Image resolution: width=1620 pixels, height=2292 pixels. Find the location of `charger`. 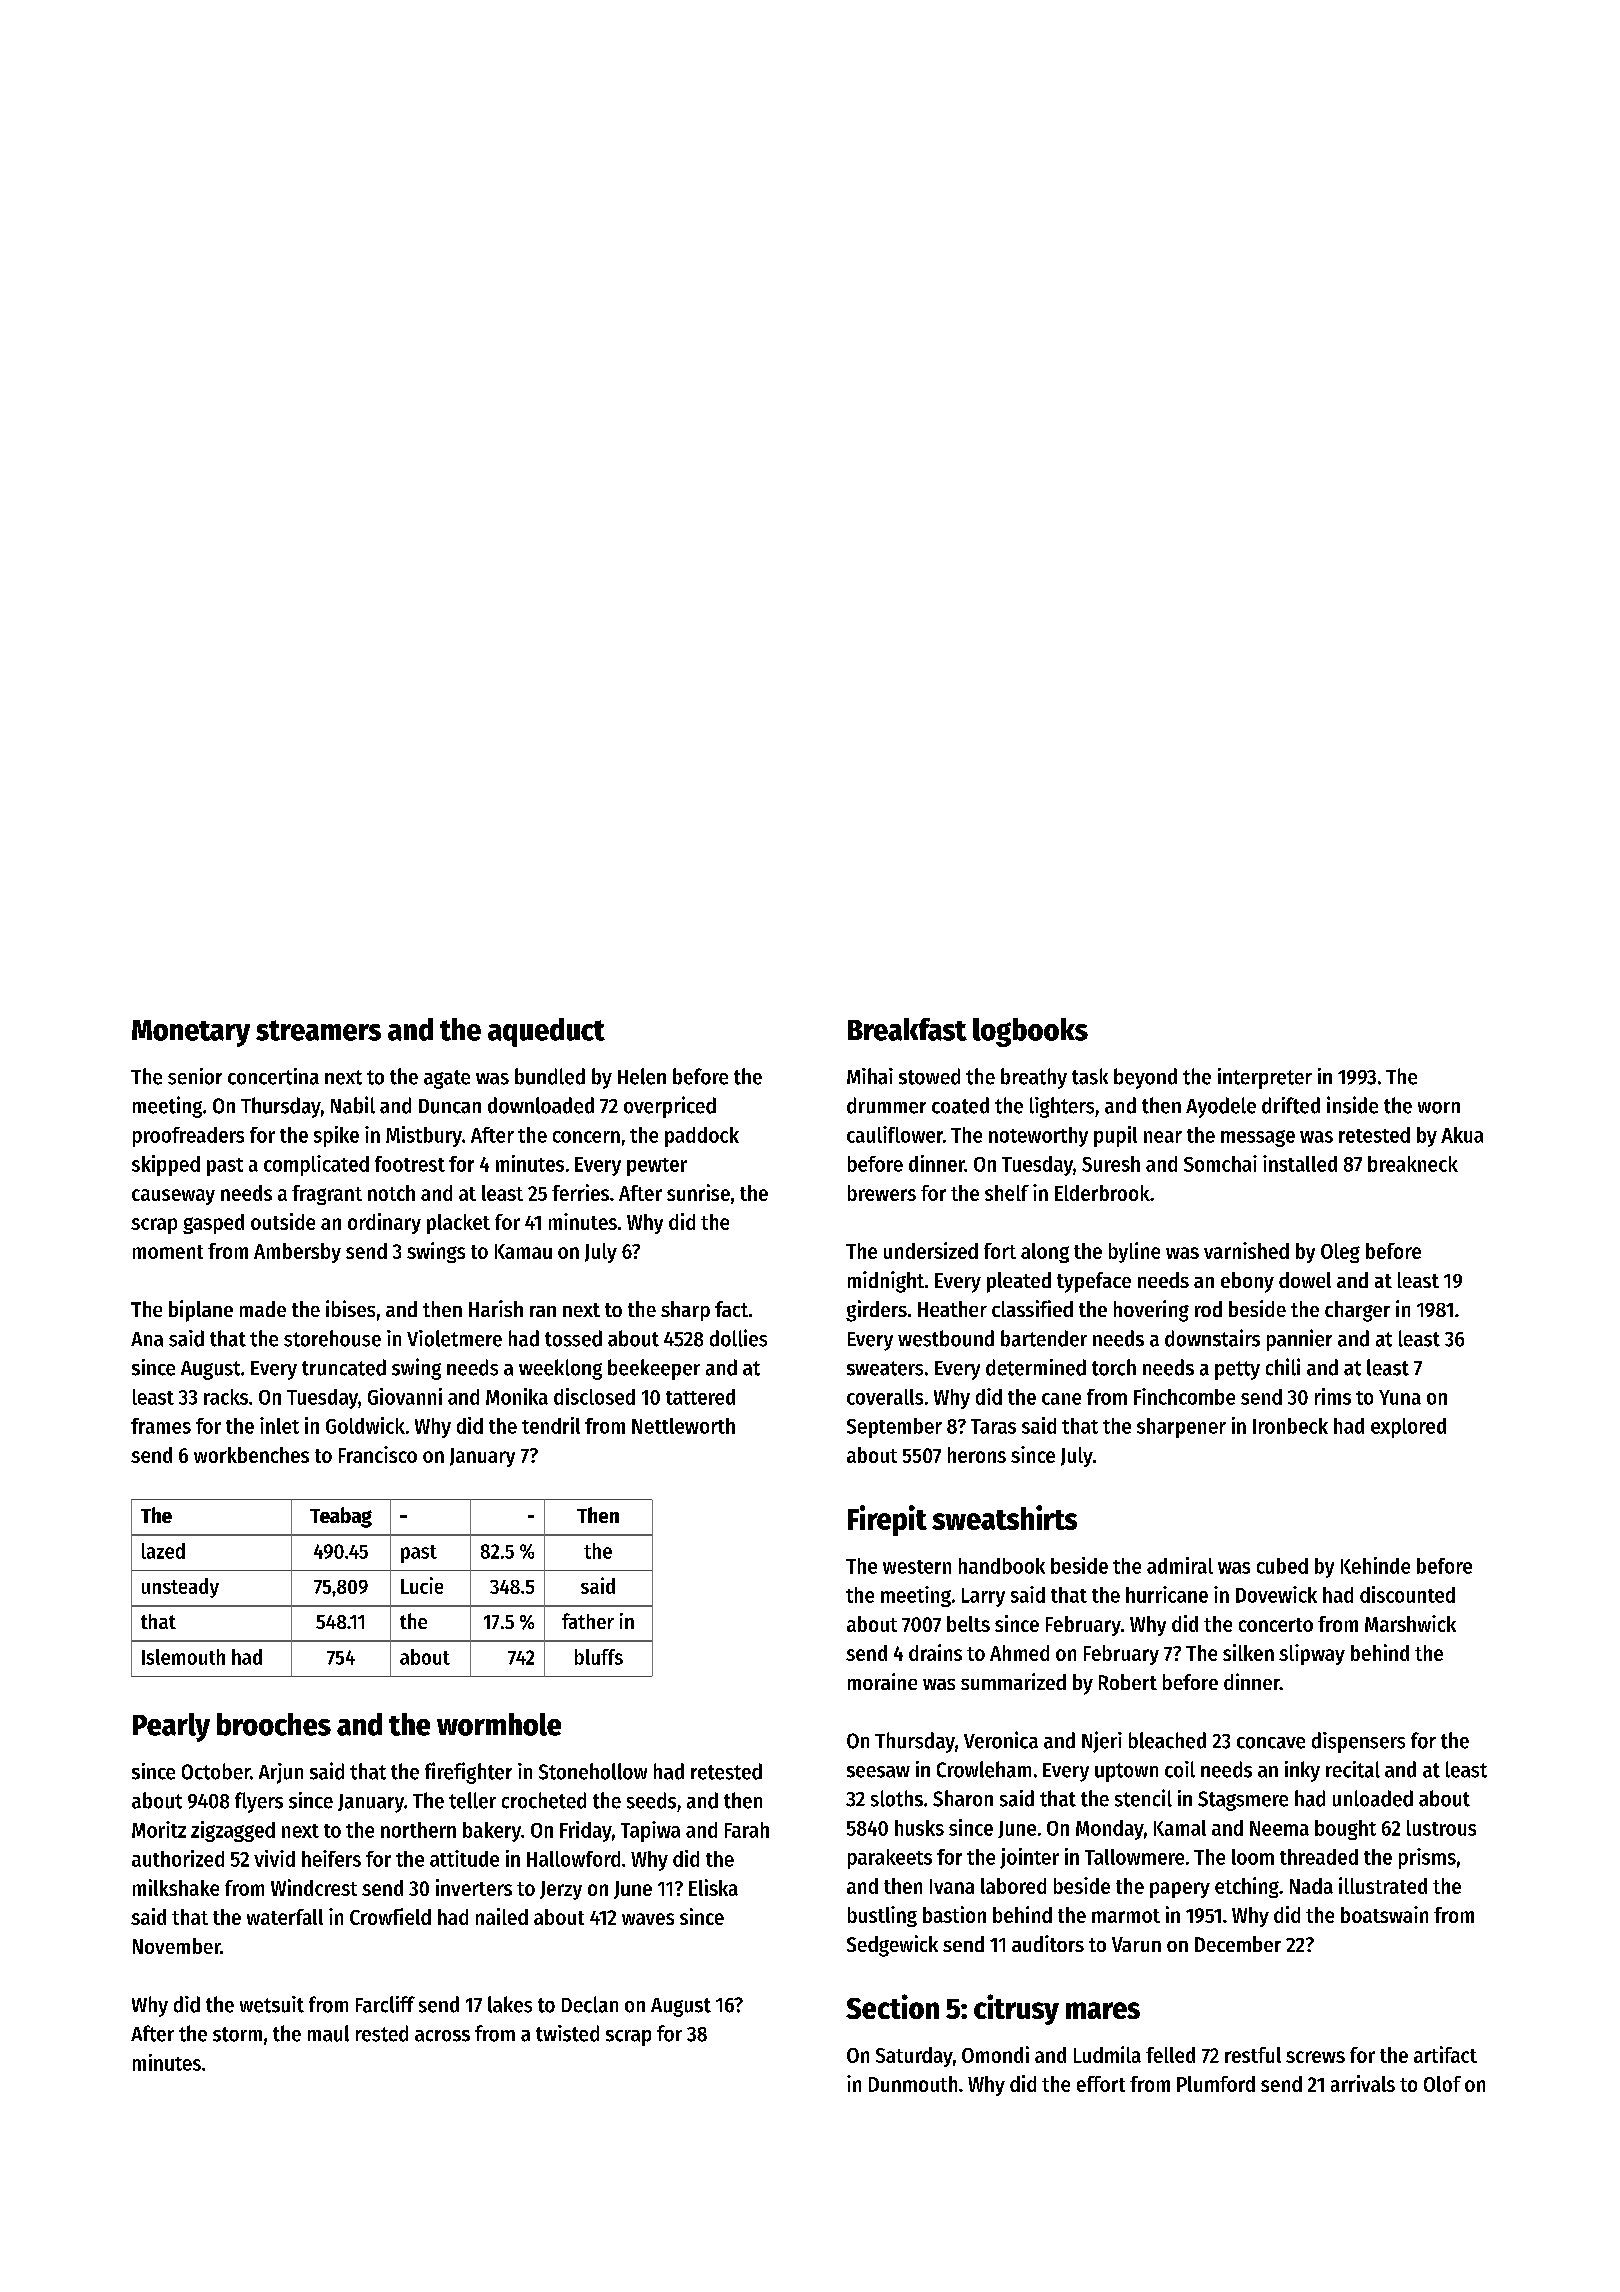

charger is located at coordinates (1357, 1311).
